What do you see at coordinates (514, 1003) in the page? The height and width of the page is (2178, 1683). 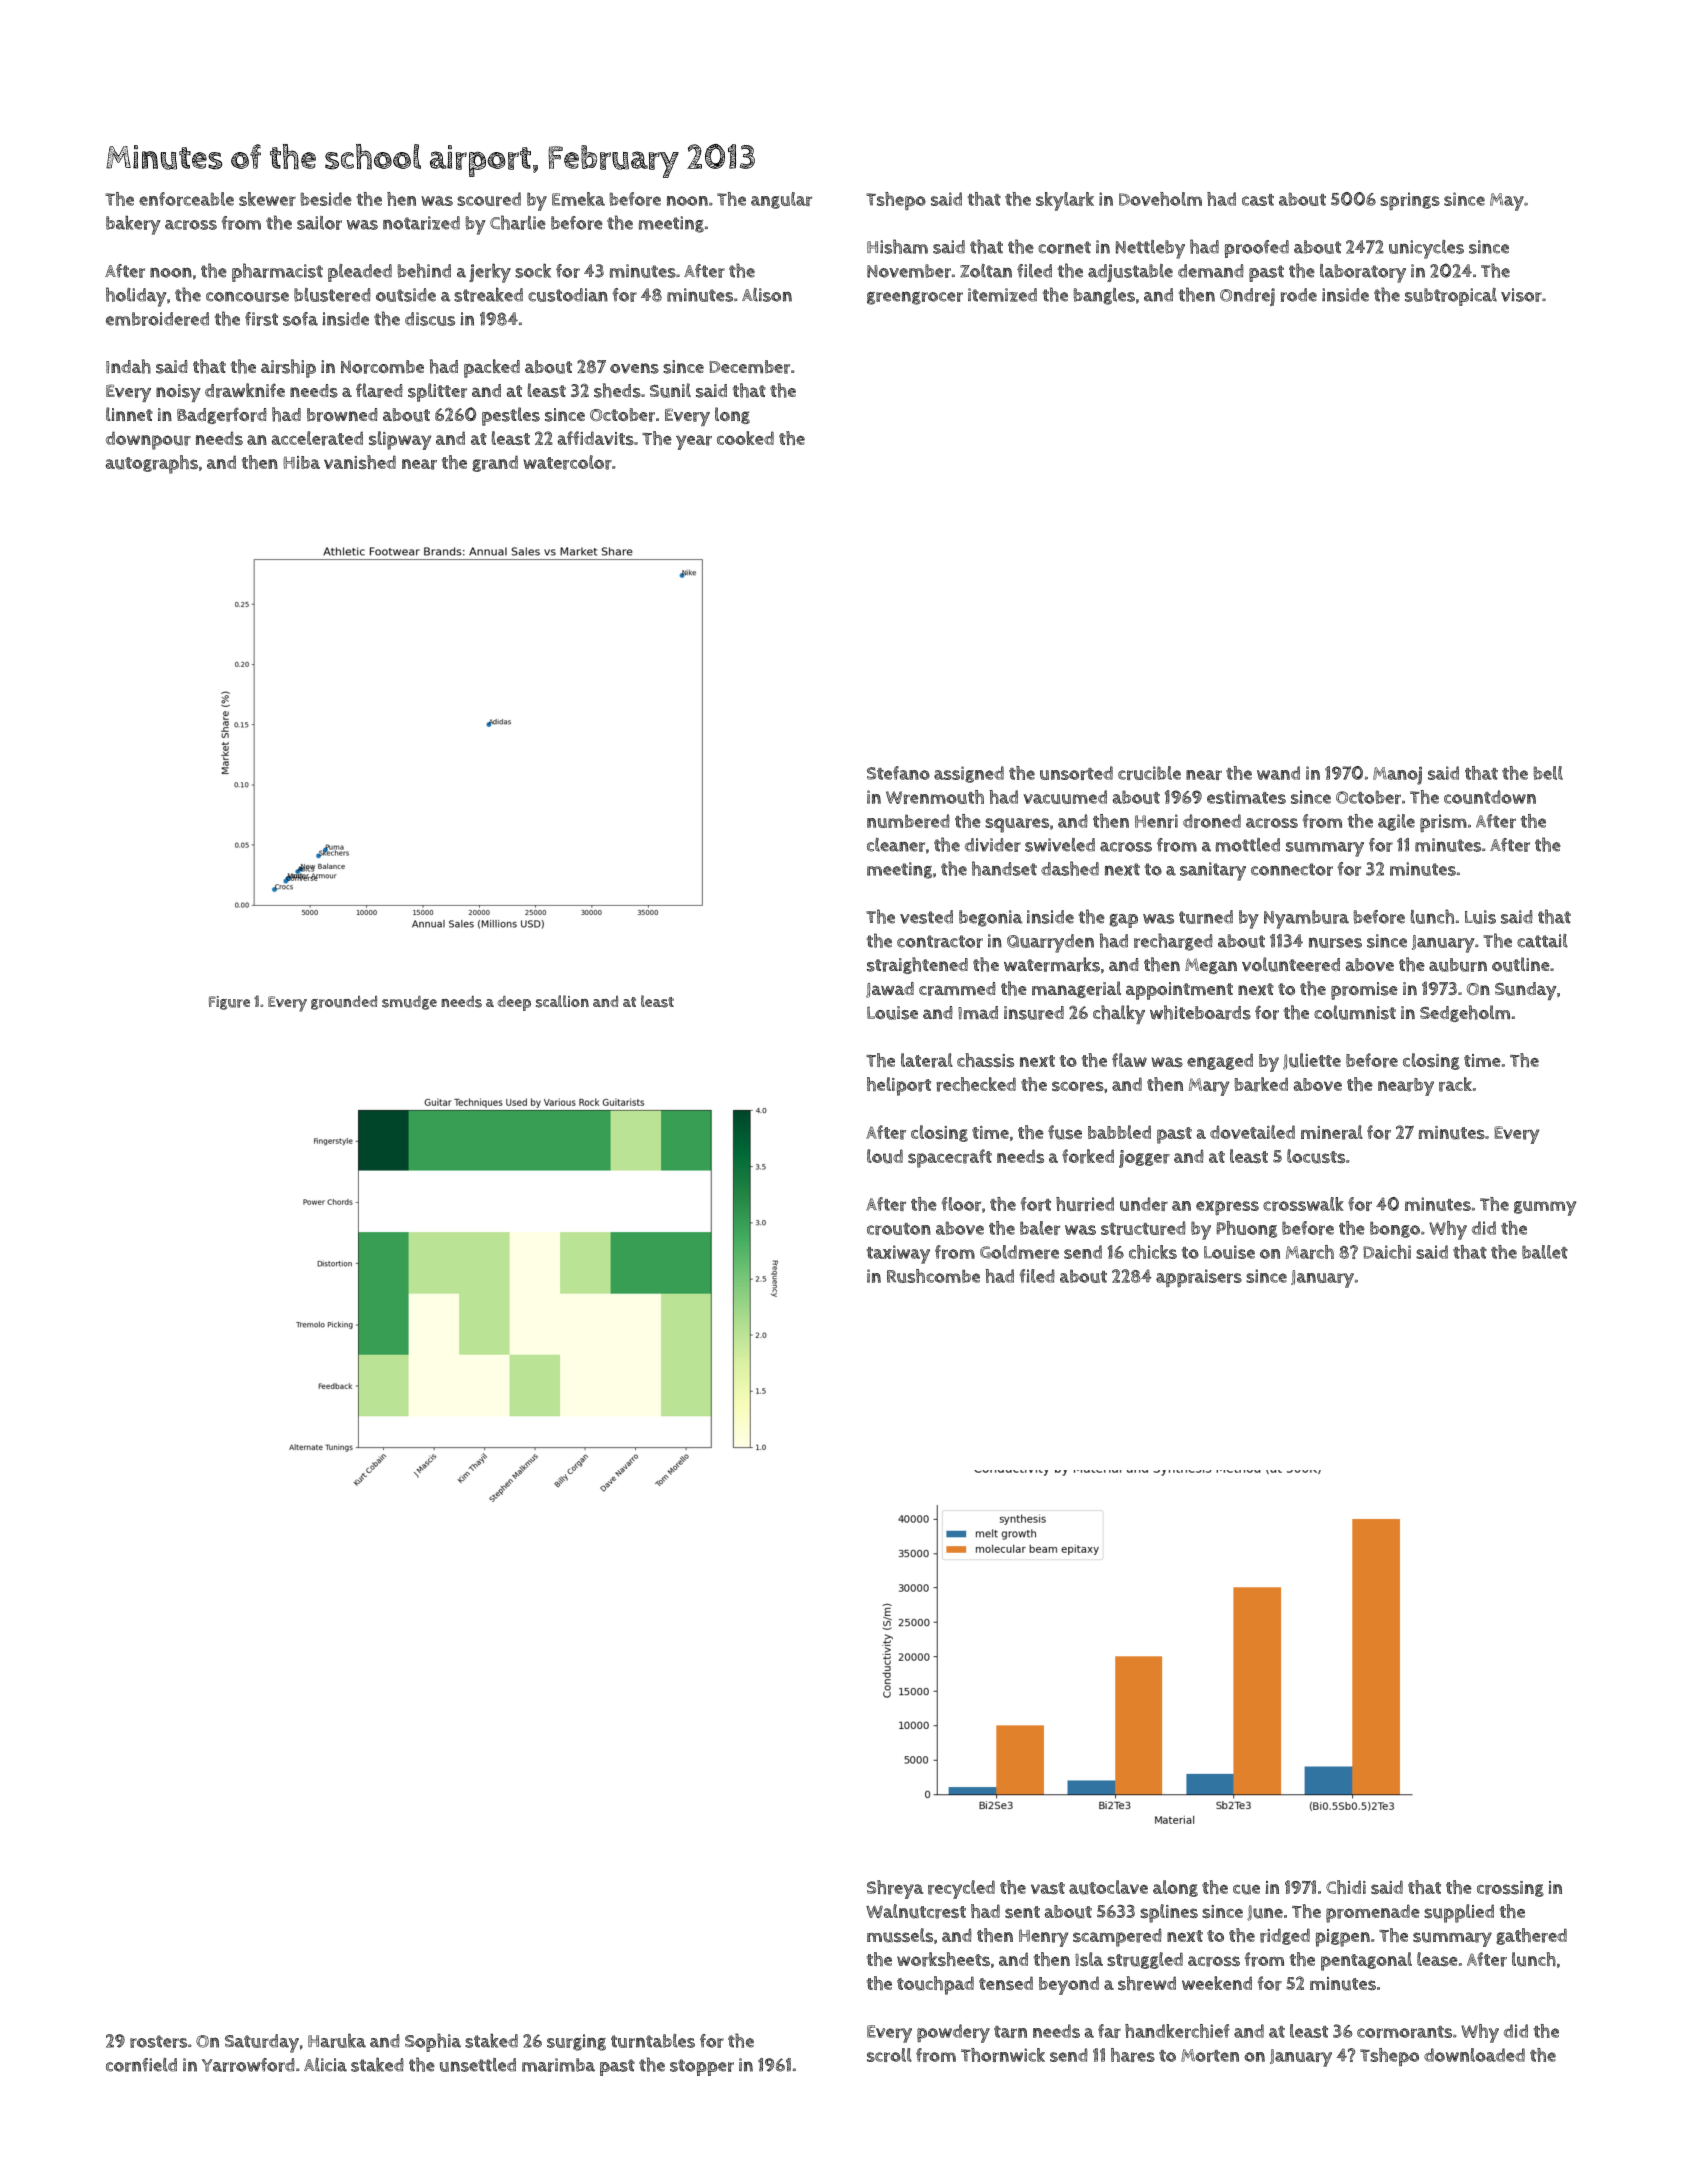 I see `deep` at bounding box center [514, 1003].
